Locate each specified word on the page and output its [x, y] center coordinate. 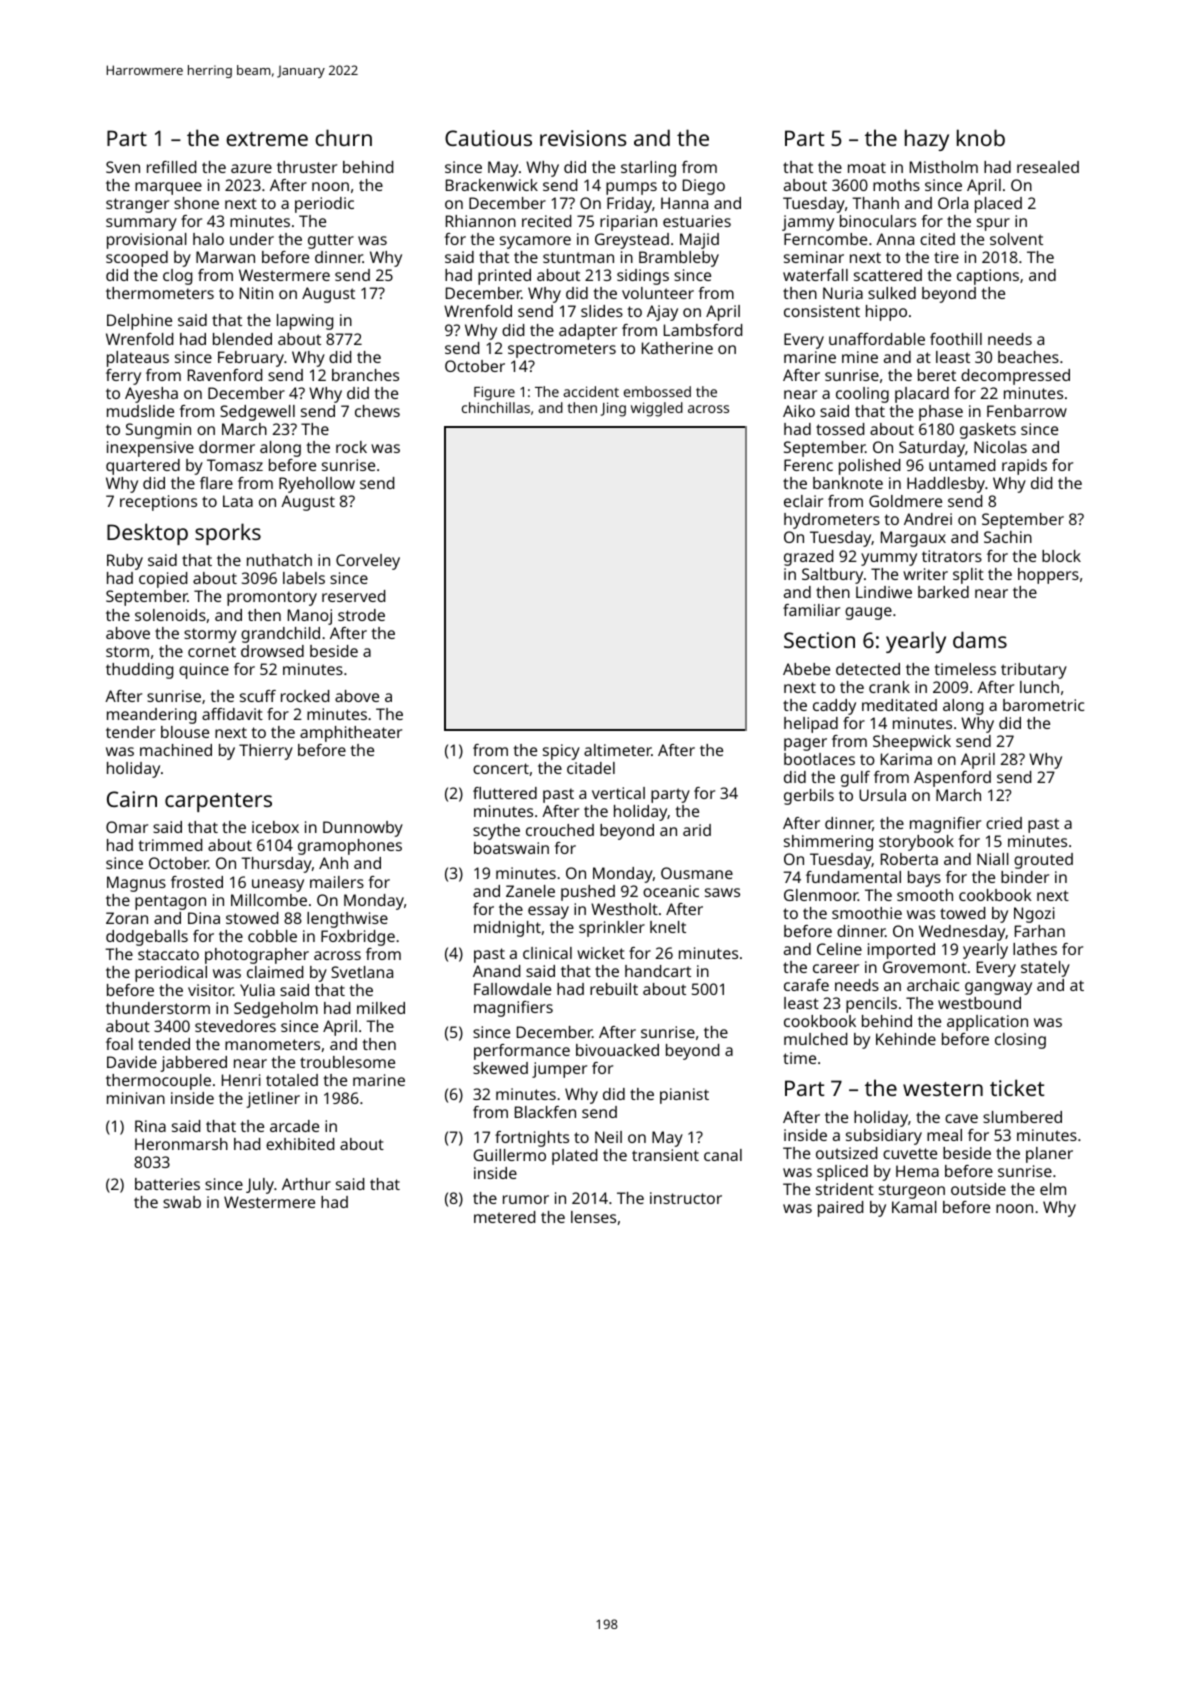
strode [361, 615]
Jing [613, 409]
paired [840, 1209]
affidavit [232, 714]
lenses [593, 1217]
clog [177, 277]
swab [182, 1202]
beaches [1028, 357]
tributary [1034, 671]
